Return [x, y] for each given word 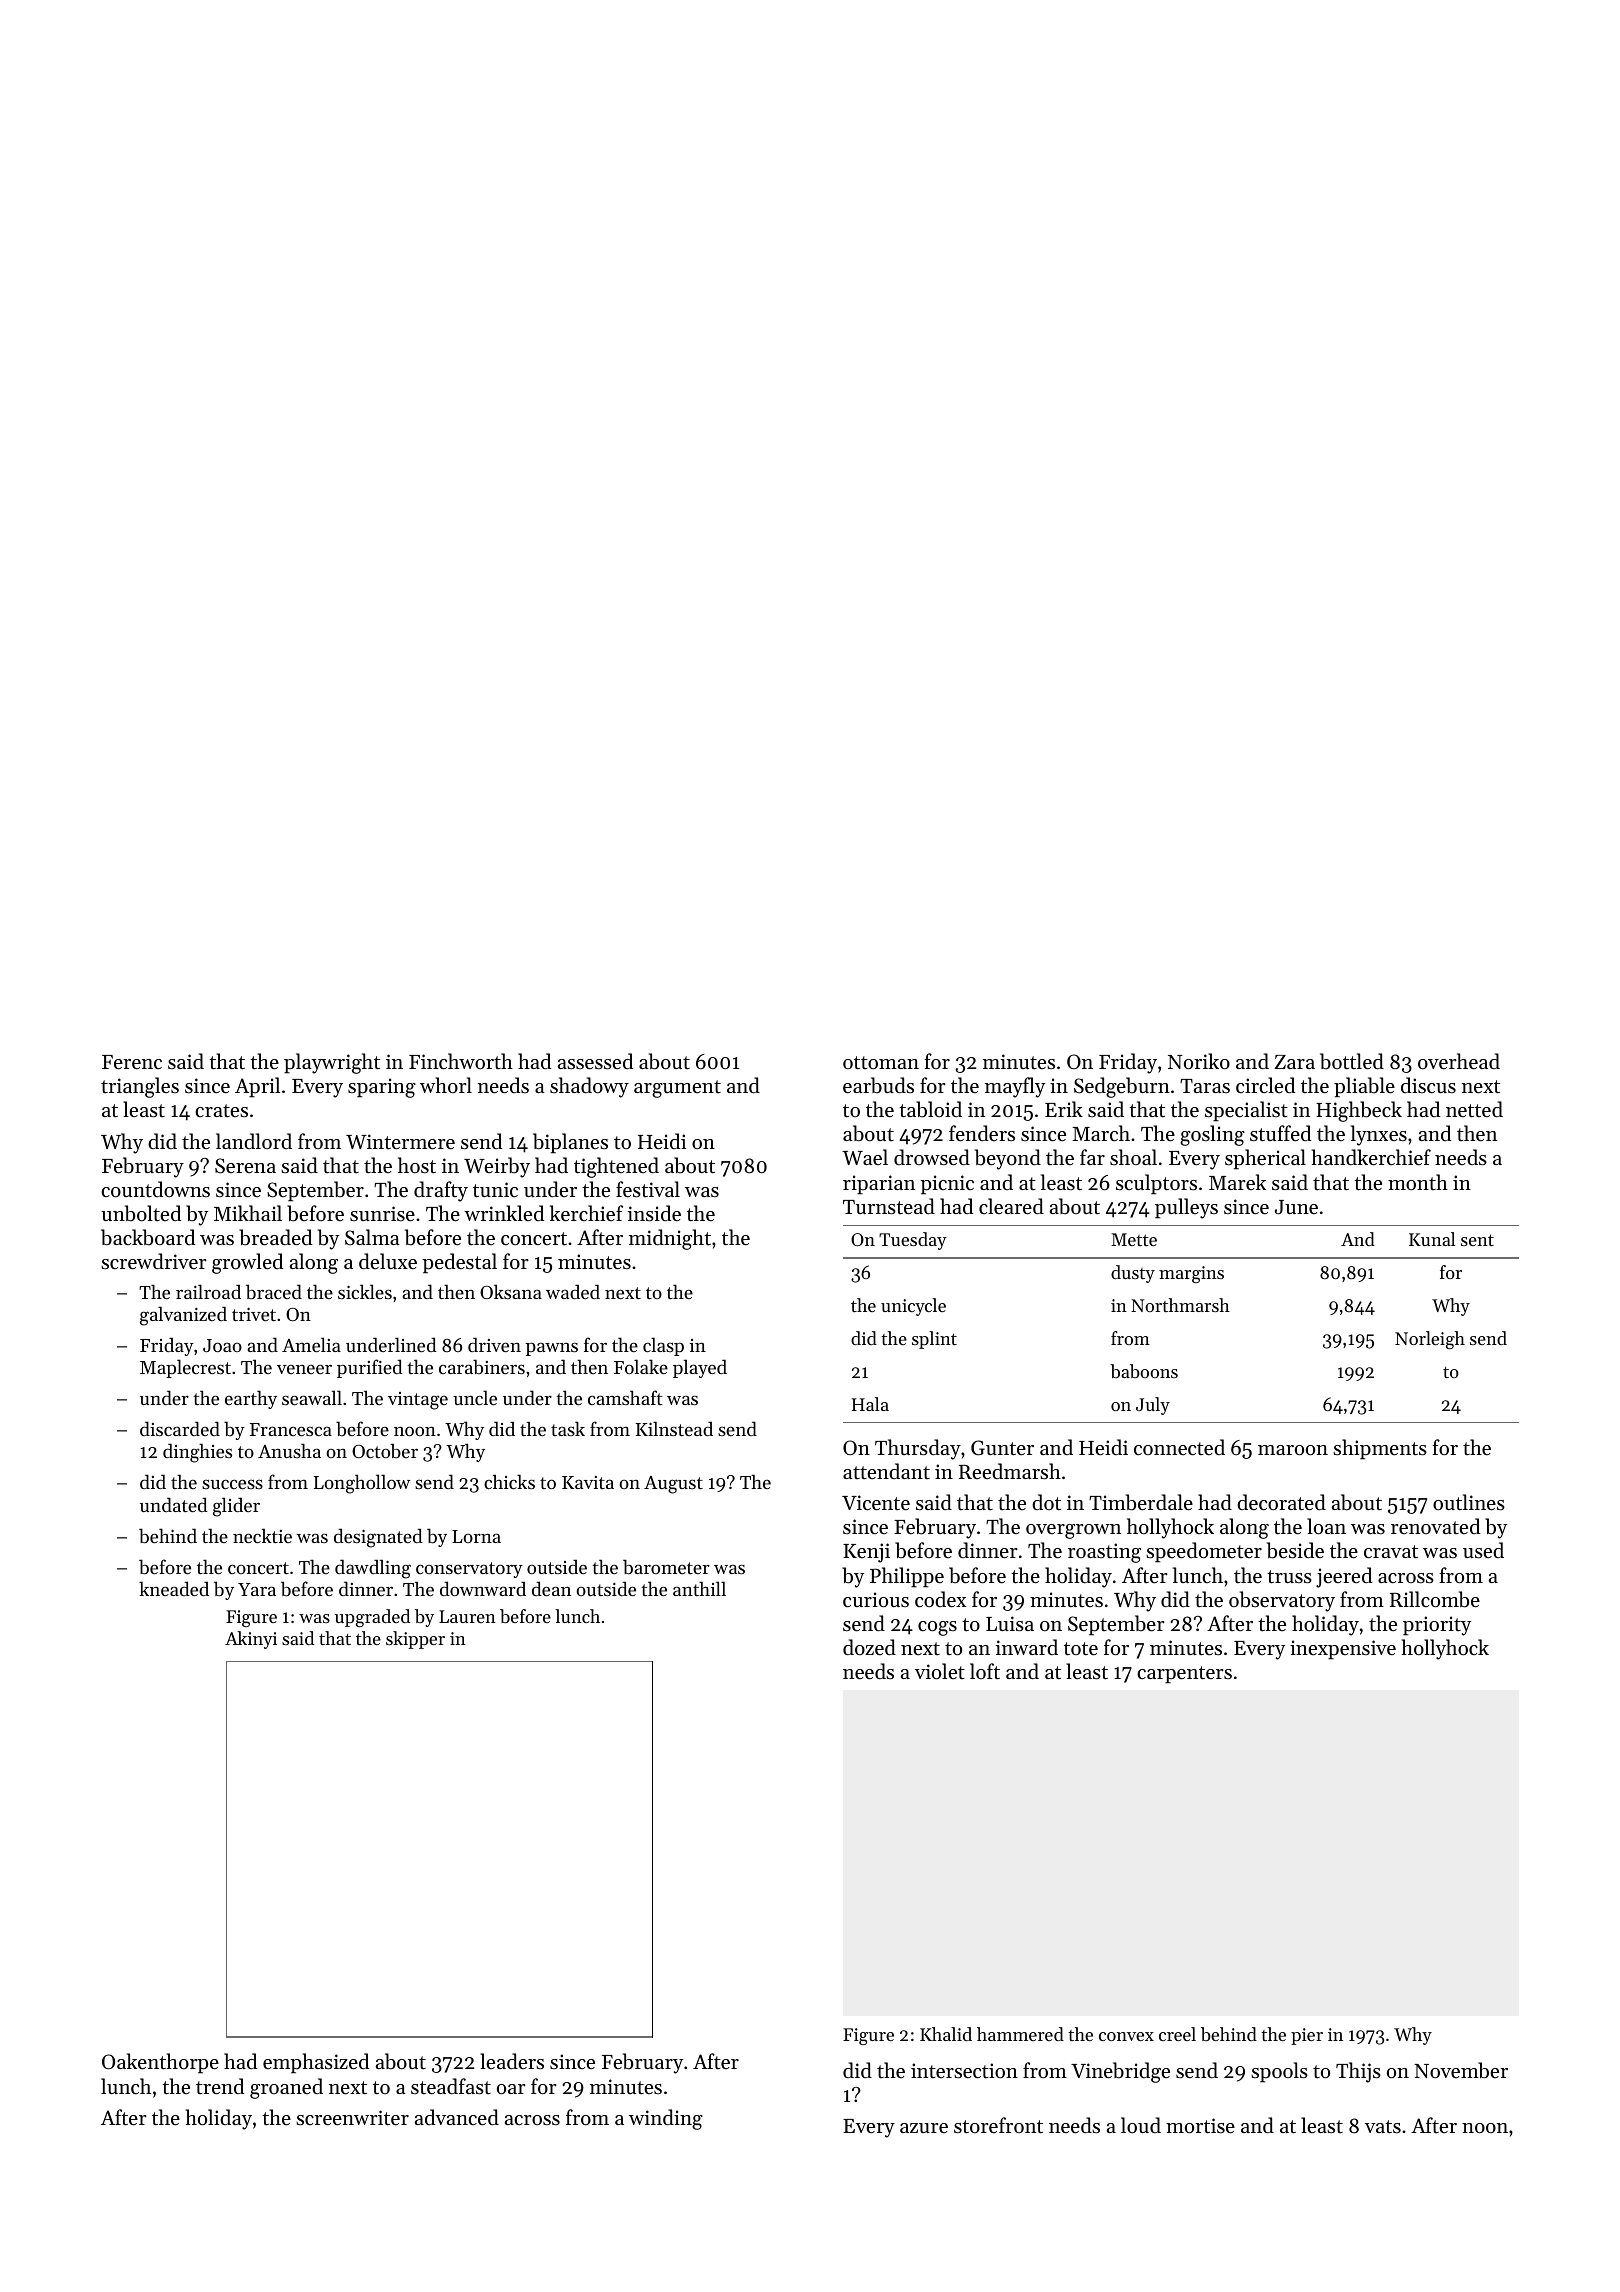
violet [940, 1671]
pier [1307, 2036]
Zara [1294, 1062]
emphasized [316, 2063]
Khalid [946, 2034]
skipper [415, 1640]
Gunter [1002, 1448]
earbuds [878, 1085]
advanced [457, 2117]
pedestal [459, 1263]
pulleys [1186, 1208]
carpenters [1184, 1675]
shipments [1380, 1449]
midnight [670, 1239]
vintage [418, 1401]
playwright [332, 1063]
